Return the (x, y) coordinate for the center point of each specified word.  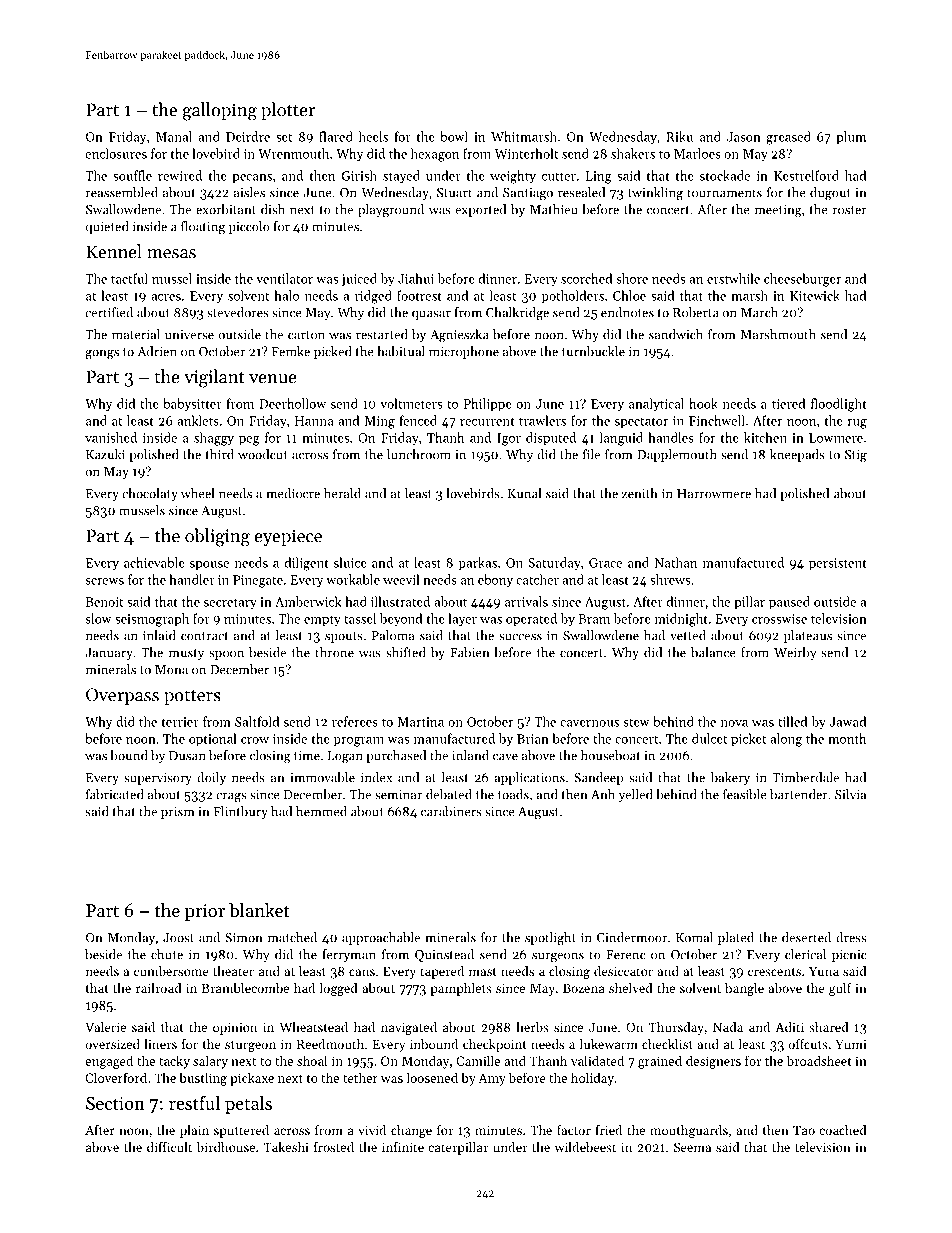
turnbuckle (593, 351)
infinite (403, 1147)
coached (843, 1130)
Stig (856, 456)
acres (166, 297)
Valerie (105, 1027)
